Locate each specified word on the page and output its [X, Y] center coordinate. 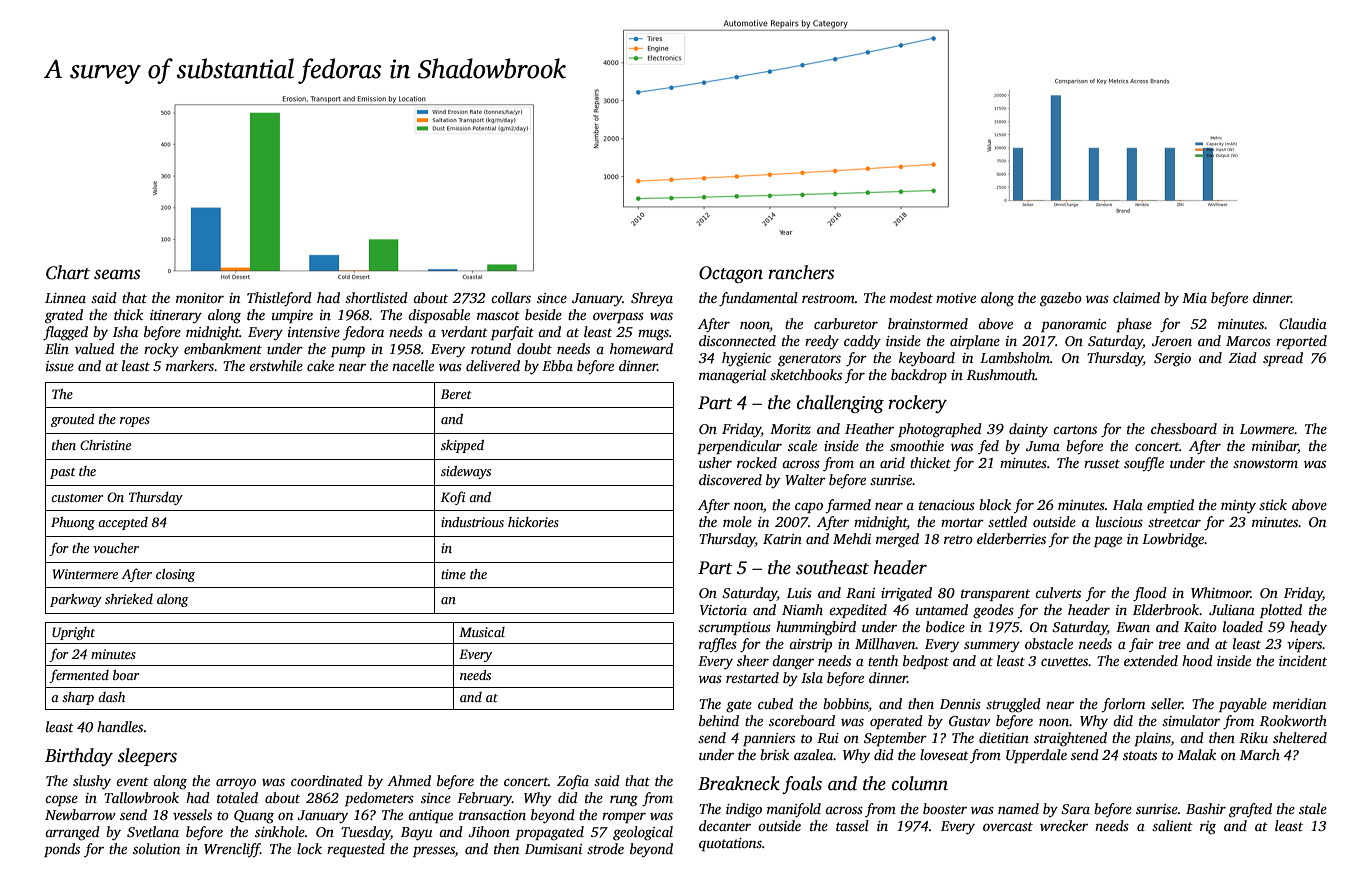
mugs [653, 335]
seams [117, 274]
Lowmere [1267, 429]
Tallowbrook [141, 797]
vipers [1305, 645]
